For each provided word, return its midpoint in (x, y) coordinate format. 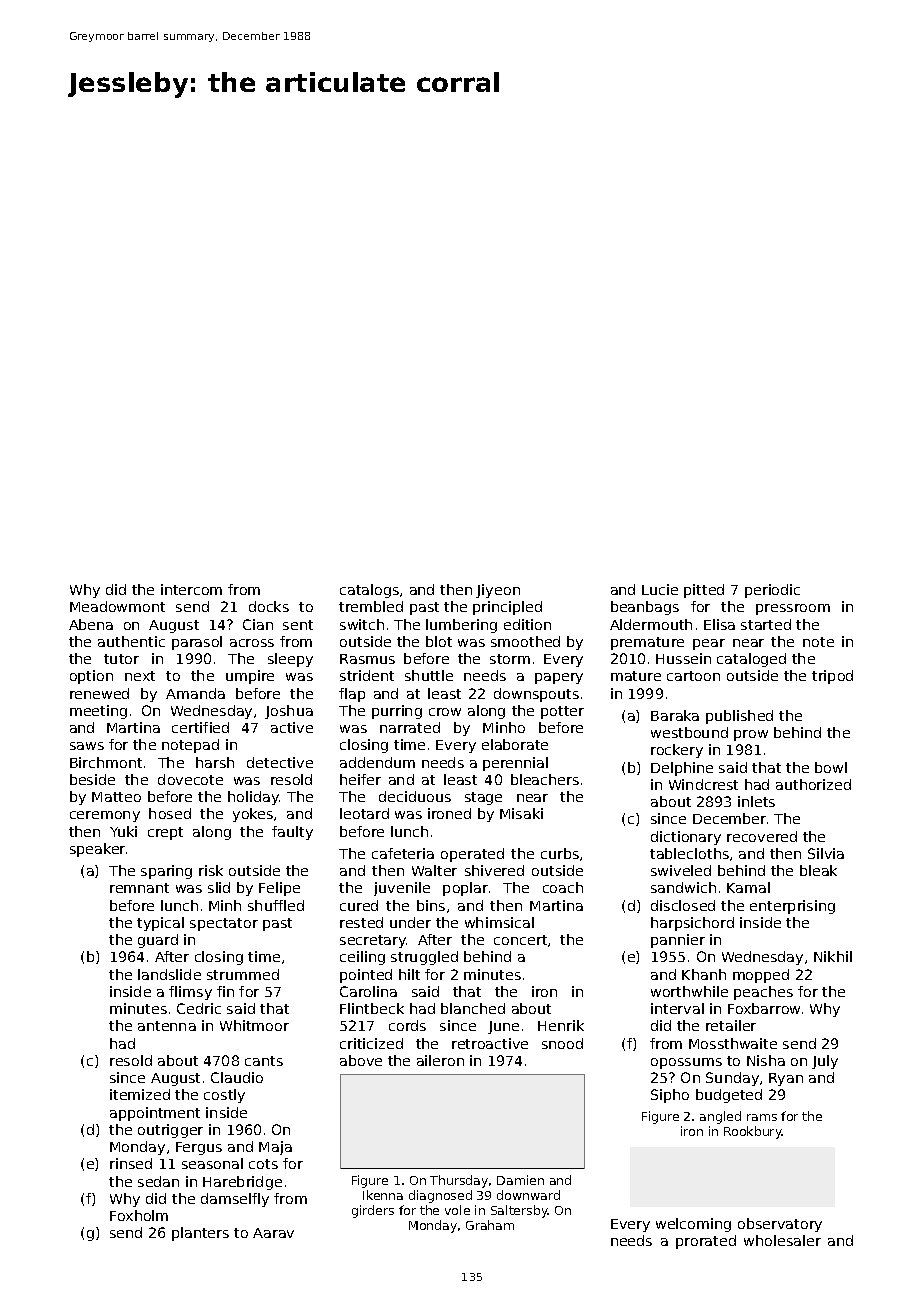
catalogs (369, 591)
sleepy (290, 660)
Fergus (199, 1148)
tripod (832, 677)
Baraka (675, 715)
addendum (377, 762)
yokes (253, 815)
